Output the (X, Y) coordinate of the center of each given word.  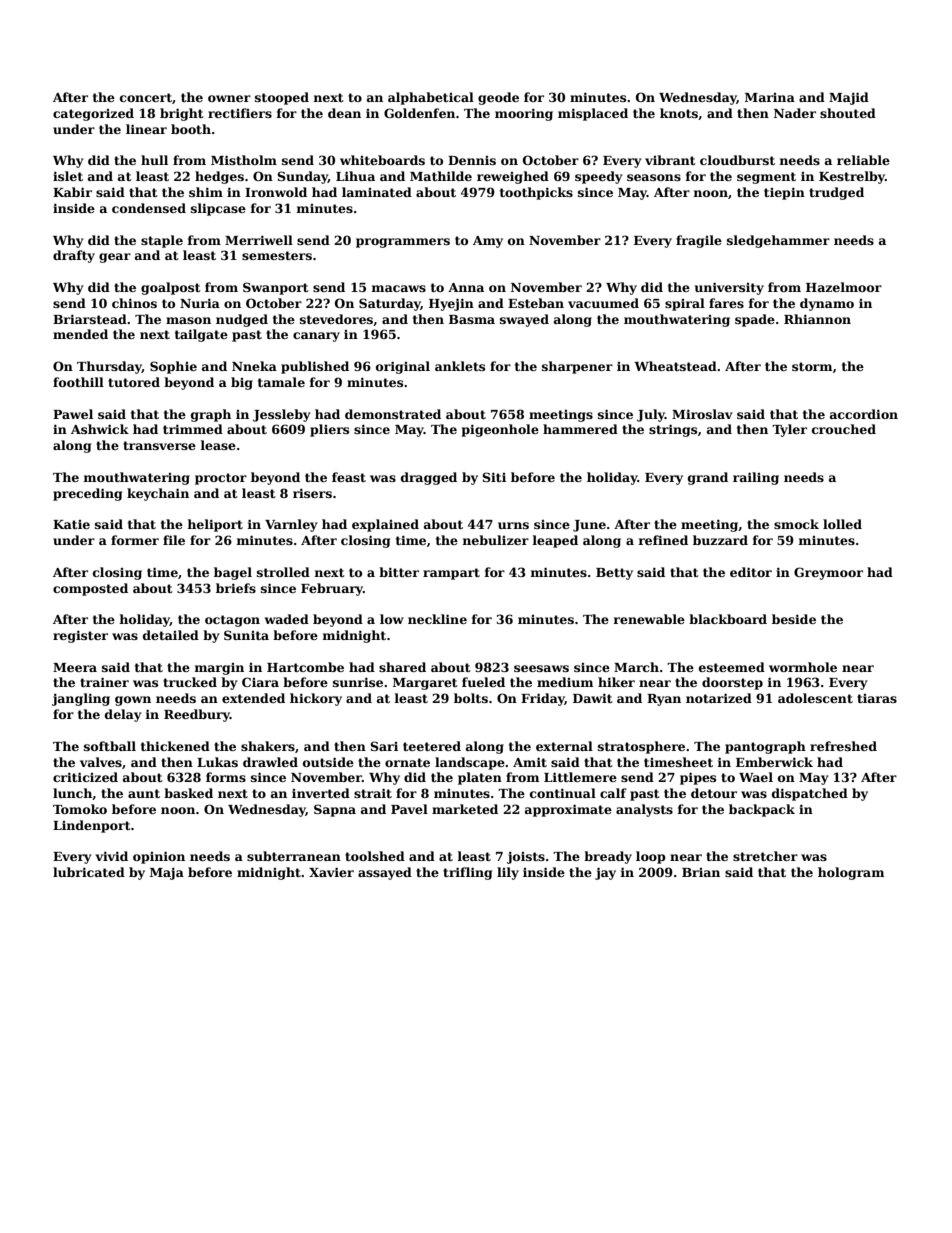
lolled (842, 524)
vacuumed (603, 303)
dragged (429, 478)
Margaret (425, 684)
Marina (770, 97)
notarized (719, 698)
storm (812, 366)
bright (182, 114)
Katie (71, 524)
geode (498, 98)
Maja (167, 873)
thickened (175, 746)
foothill (78, 382)
